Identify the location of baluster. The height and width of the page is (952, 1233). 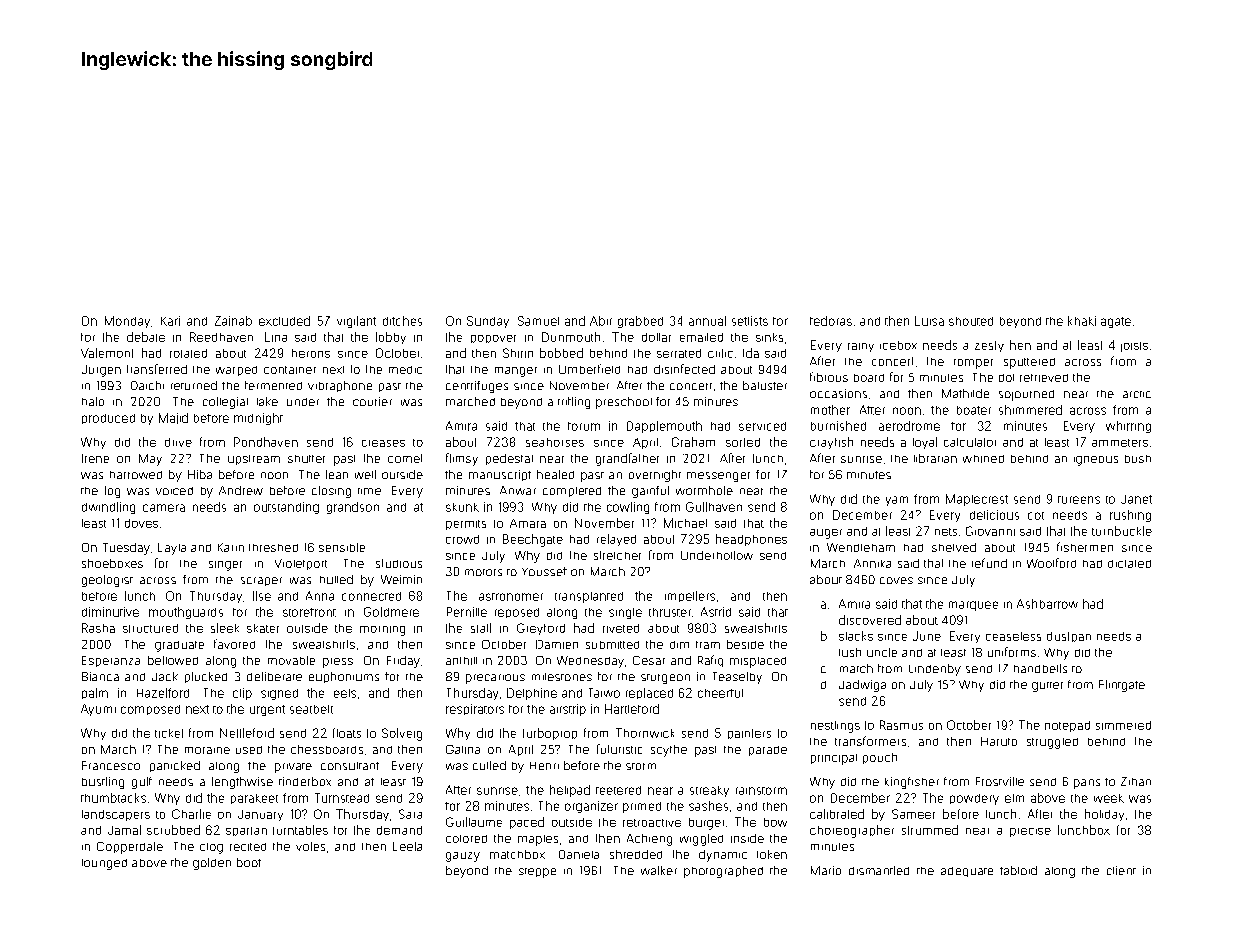
(765, 385).
